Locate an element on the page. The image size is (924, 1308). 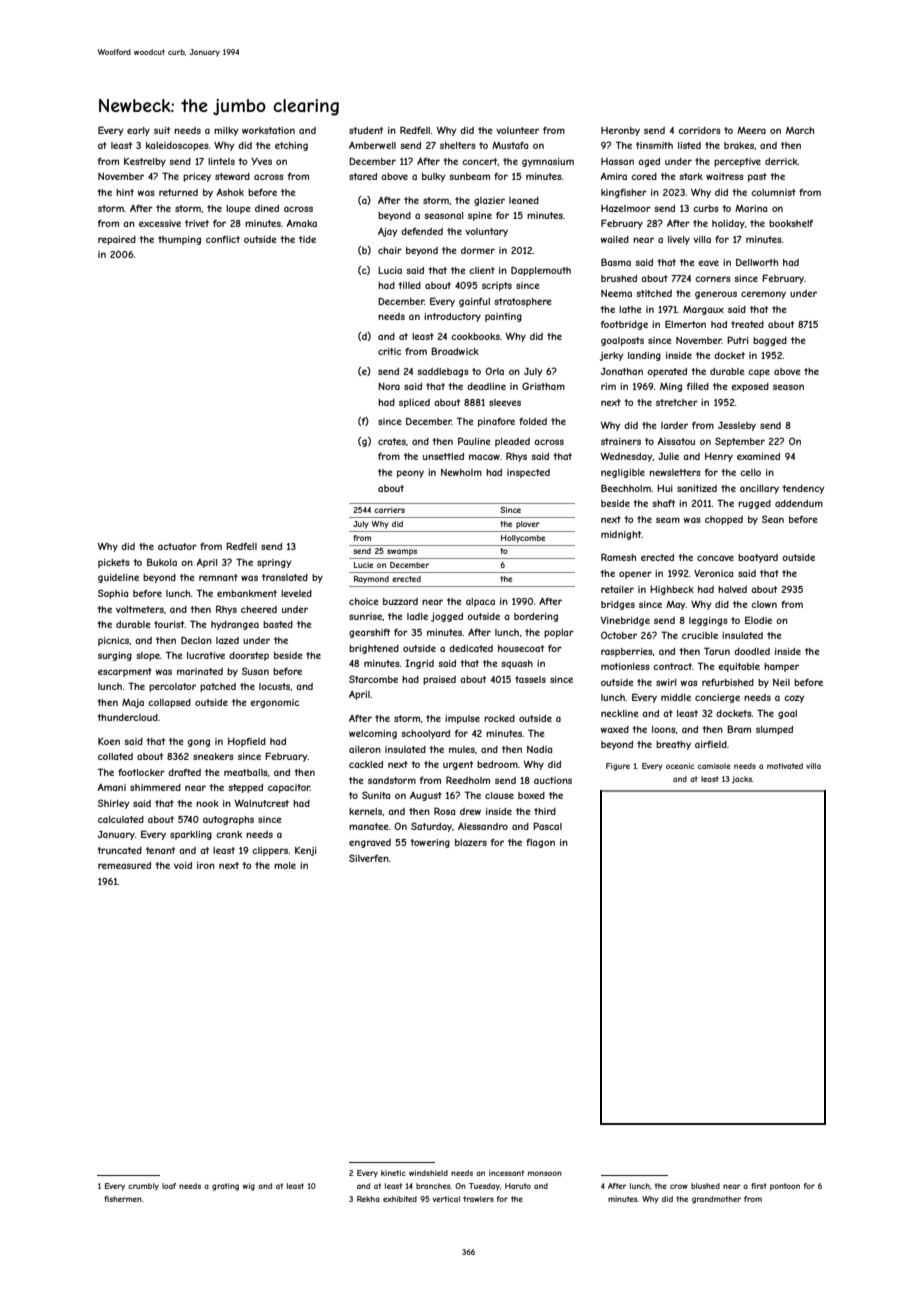
painting is located at coordinates (503, 317).
